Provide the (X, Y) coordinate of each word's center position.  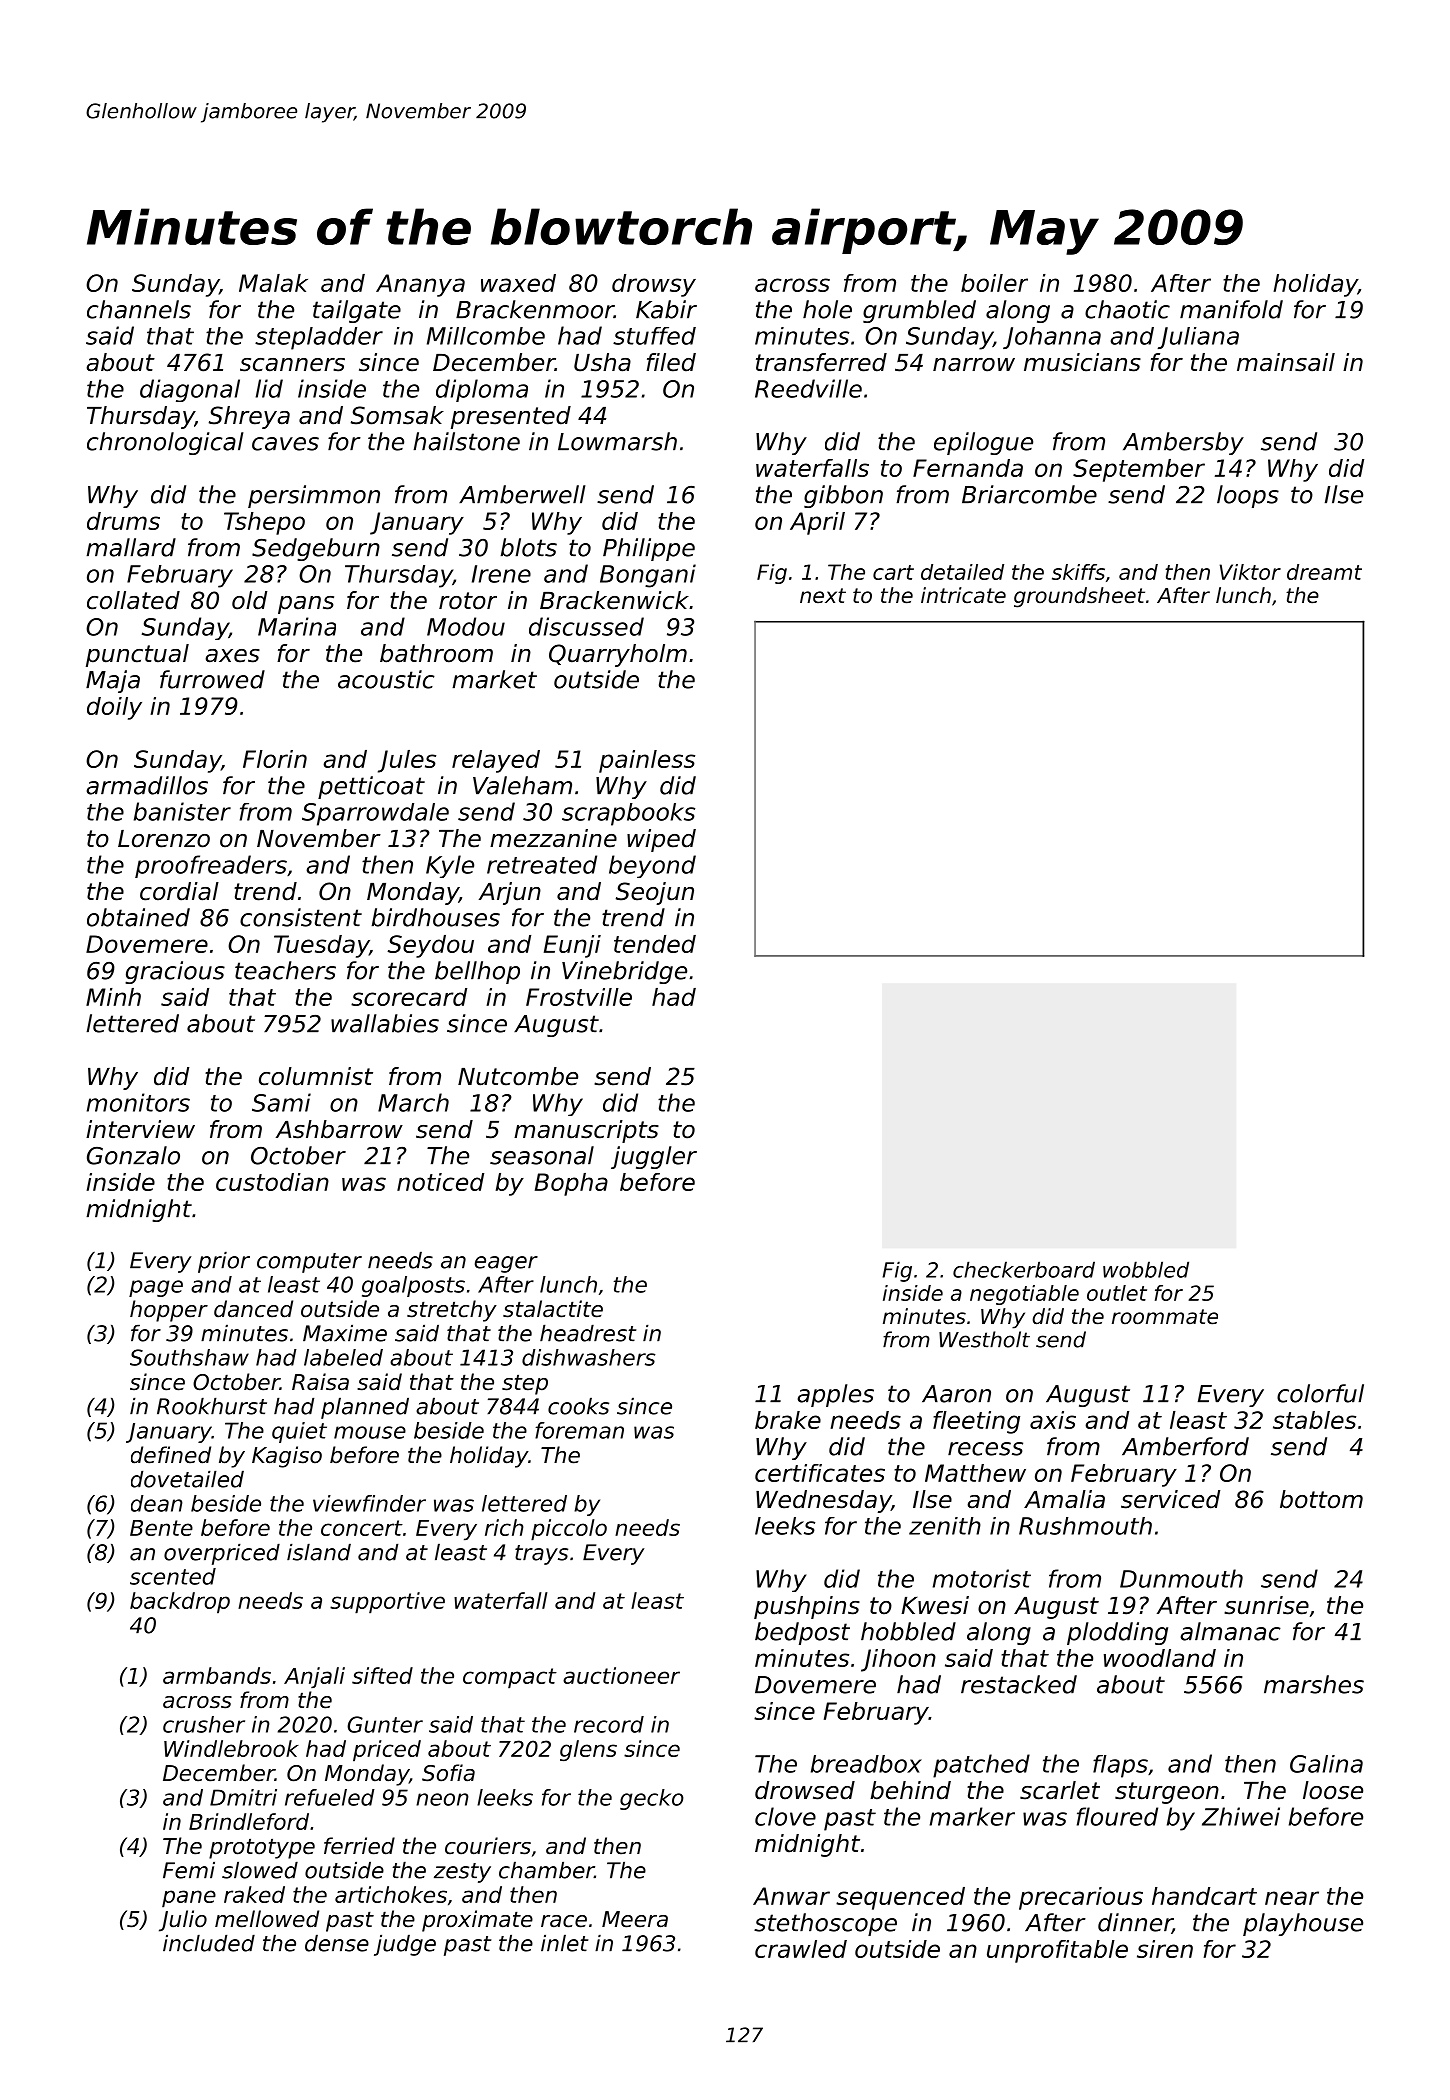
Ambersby (1183, 443)
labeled (343, 1357)
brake (788, 1420)
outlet (1117, 1293)
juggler (654, 1157)
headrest (588, 1333)
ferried (359, 1846)
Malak (273, 283)
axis (1053, 1420)
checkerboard (1024, 1269)
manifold (1231, 309)
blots (529, 547)
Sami (281, 1102)
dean (157, 1503)
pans (306, 605)
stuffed (654, 336)
